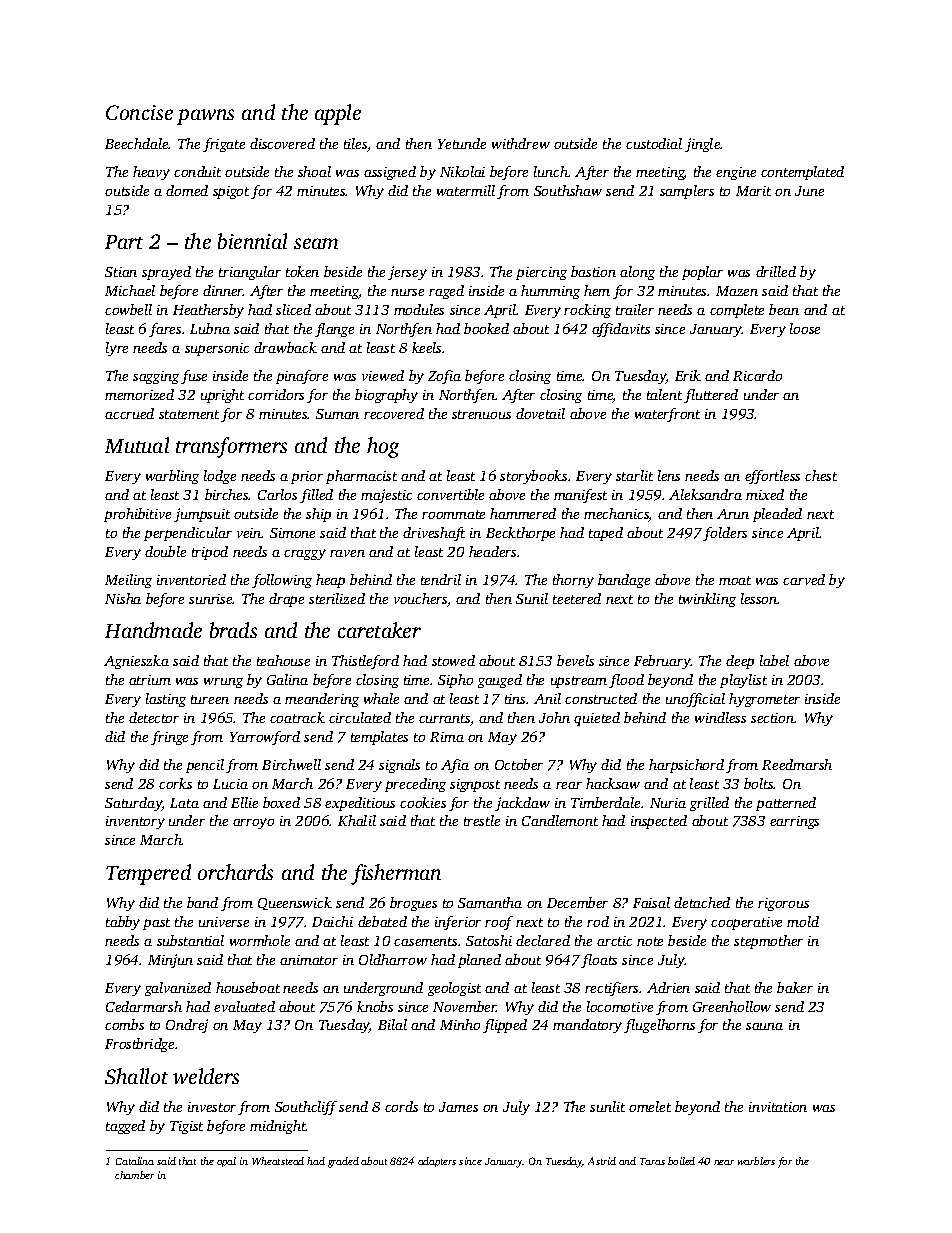 The height and width of the page is (1233, 952). I want to click on contemplated, so click(802, 173).
